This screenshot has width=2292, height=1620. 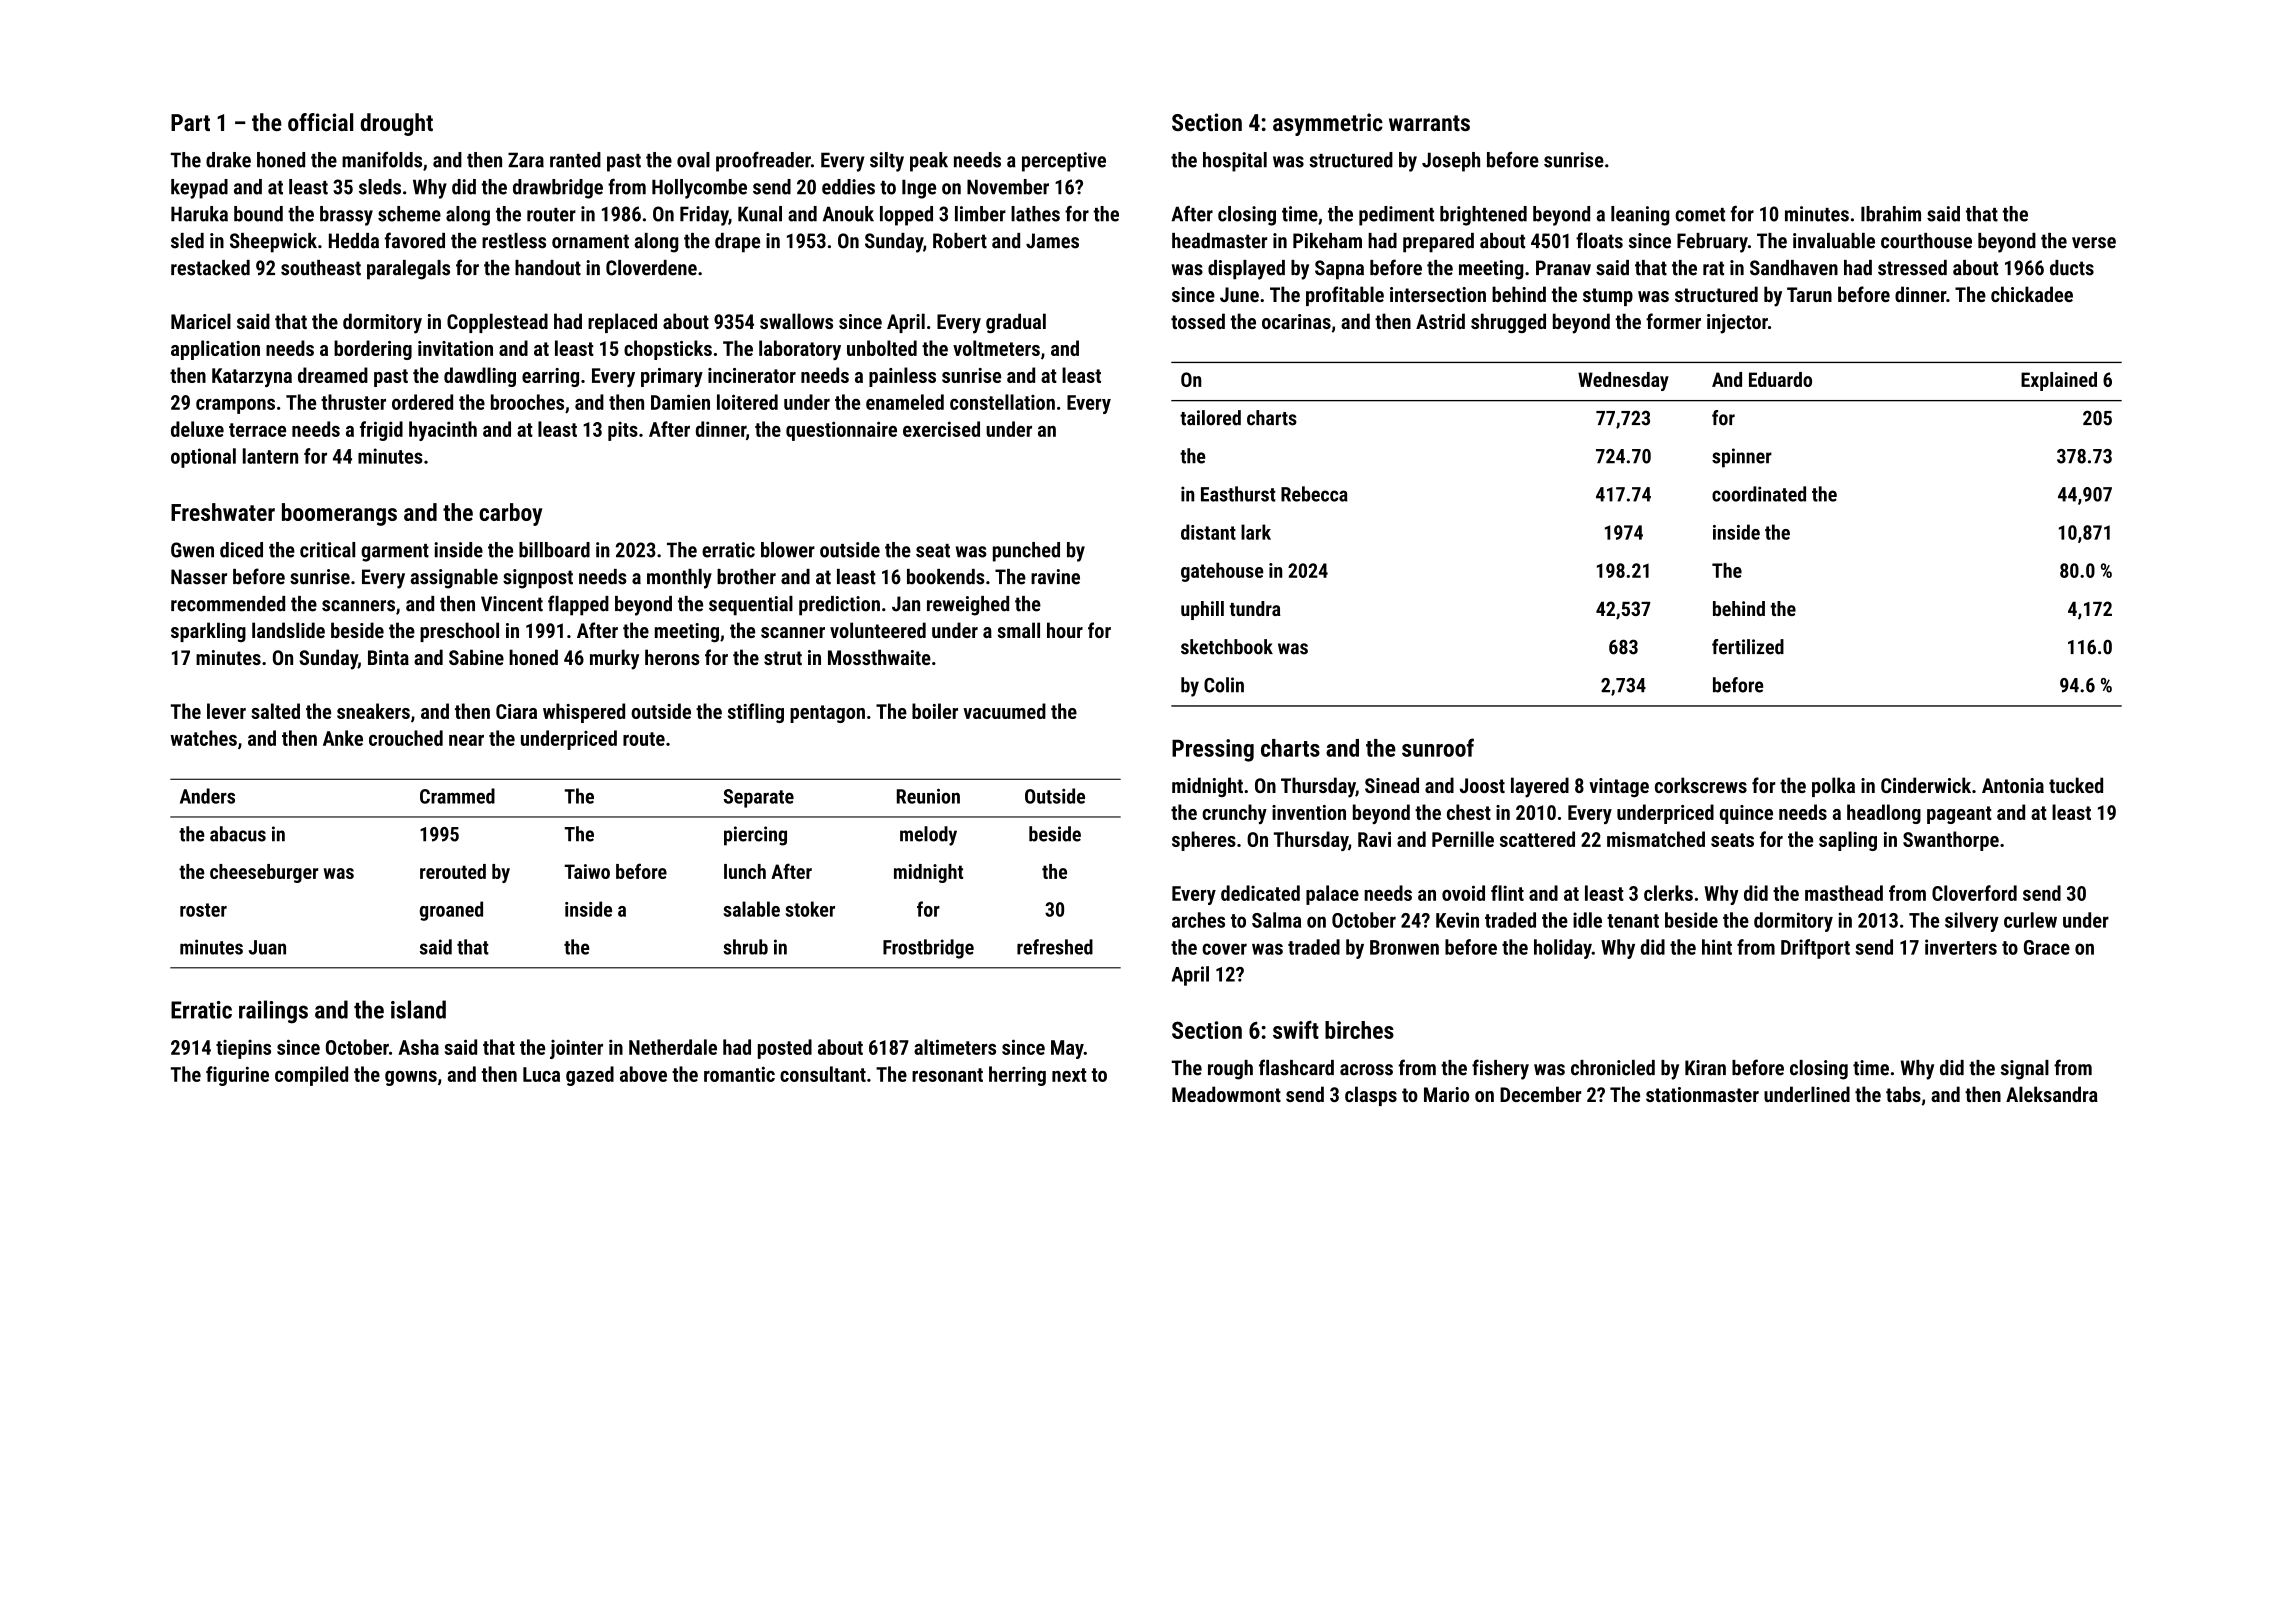 I want to click on fertilized, so click(x=1748, y=647).
